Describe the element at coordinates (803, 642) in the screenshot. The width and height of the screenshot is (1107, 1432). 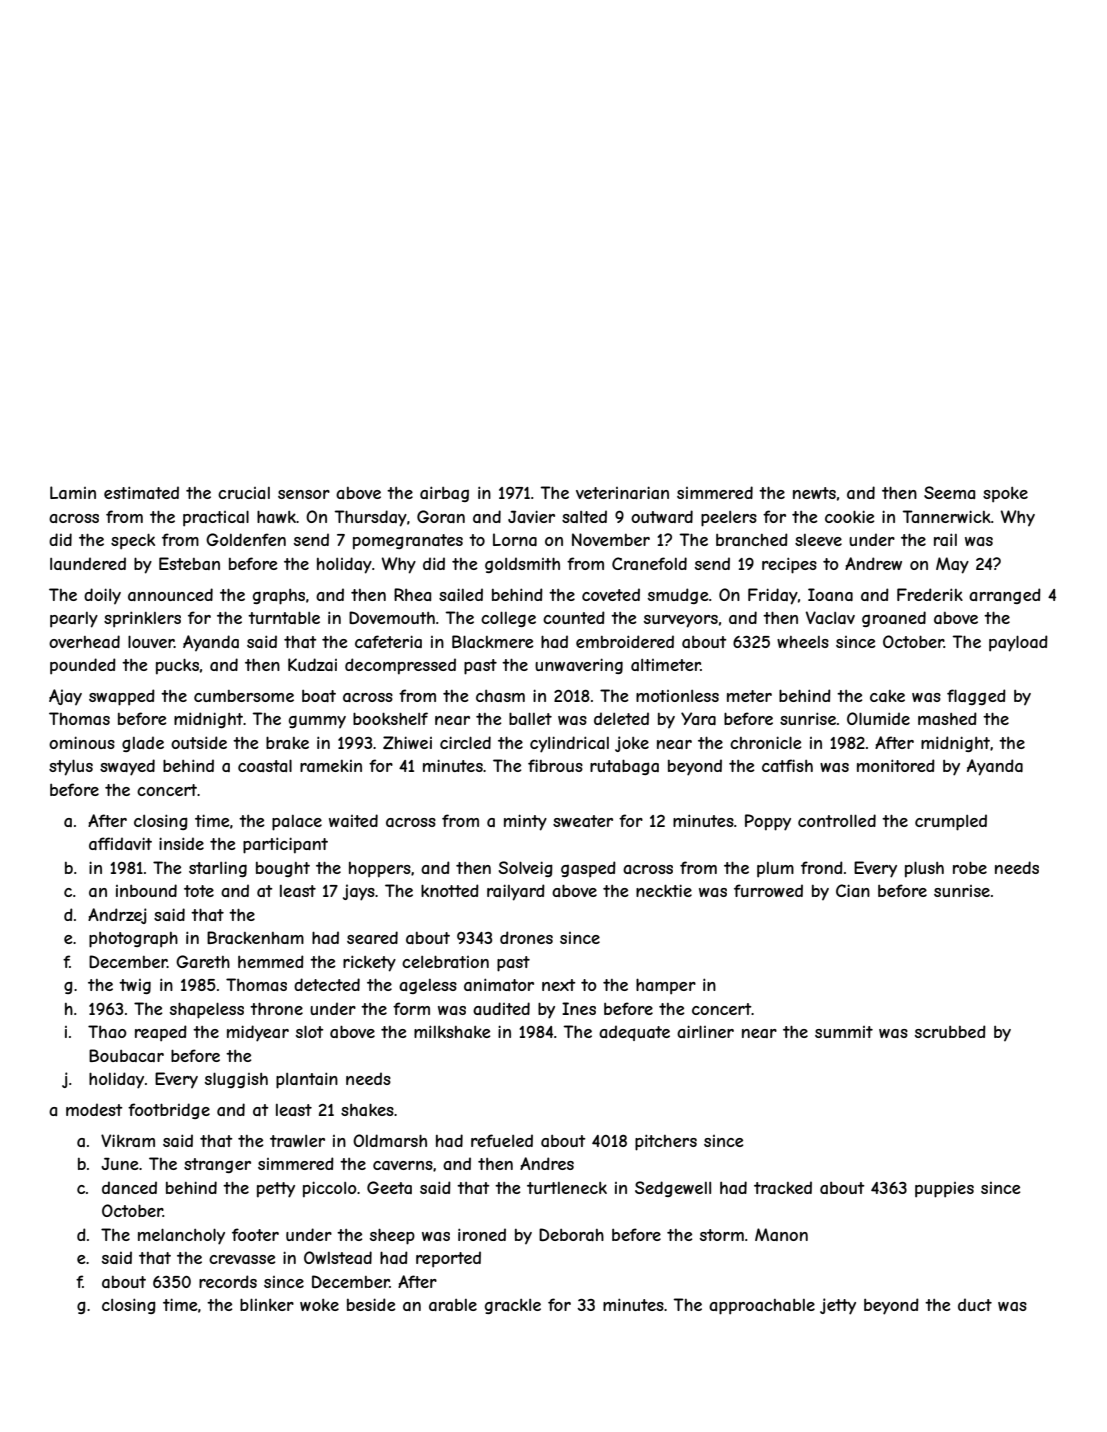
I see `wheels` at that location.
